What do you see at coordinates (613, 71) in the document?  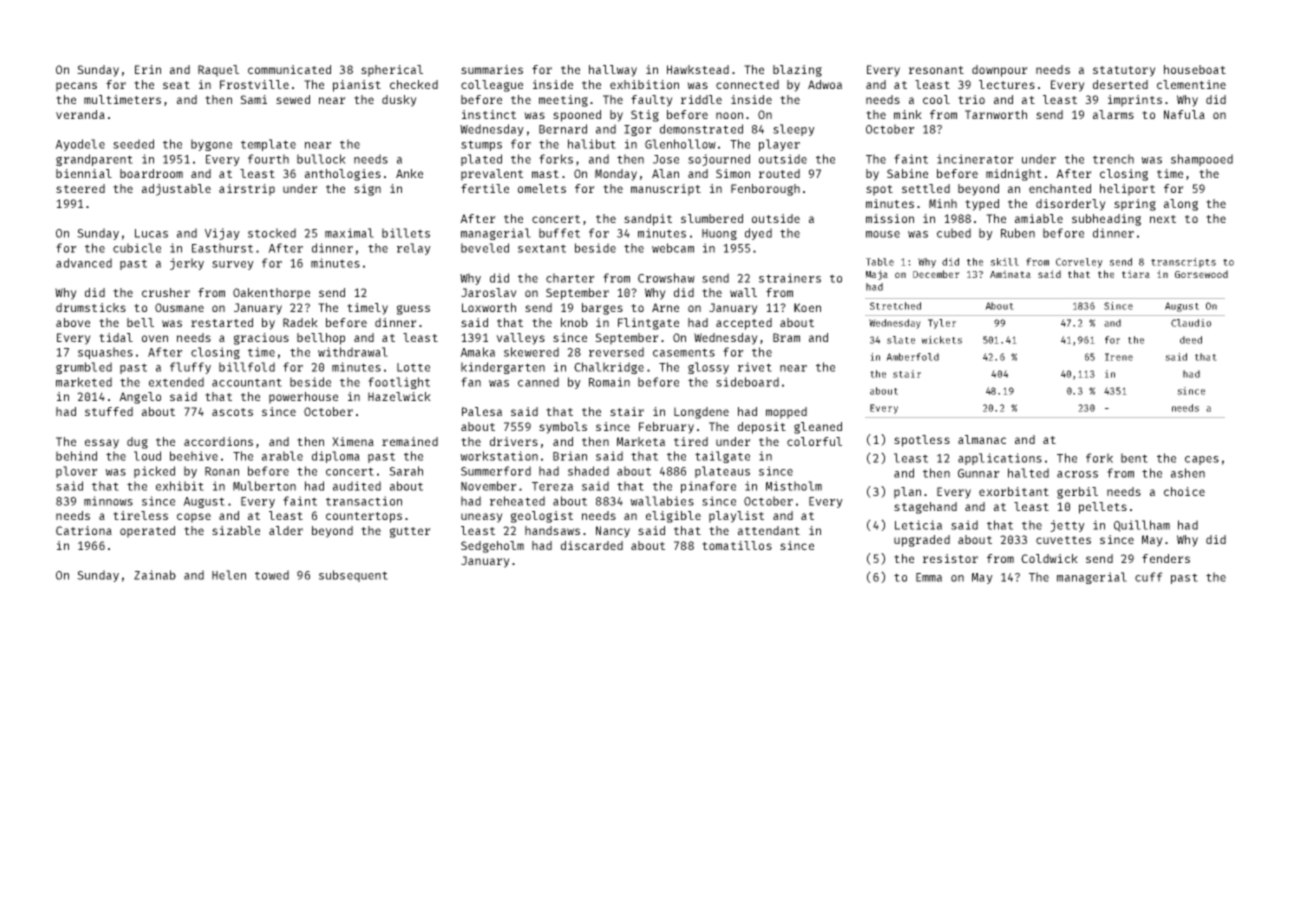 I see `hallway` at bounding box center [613, 71].
